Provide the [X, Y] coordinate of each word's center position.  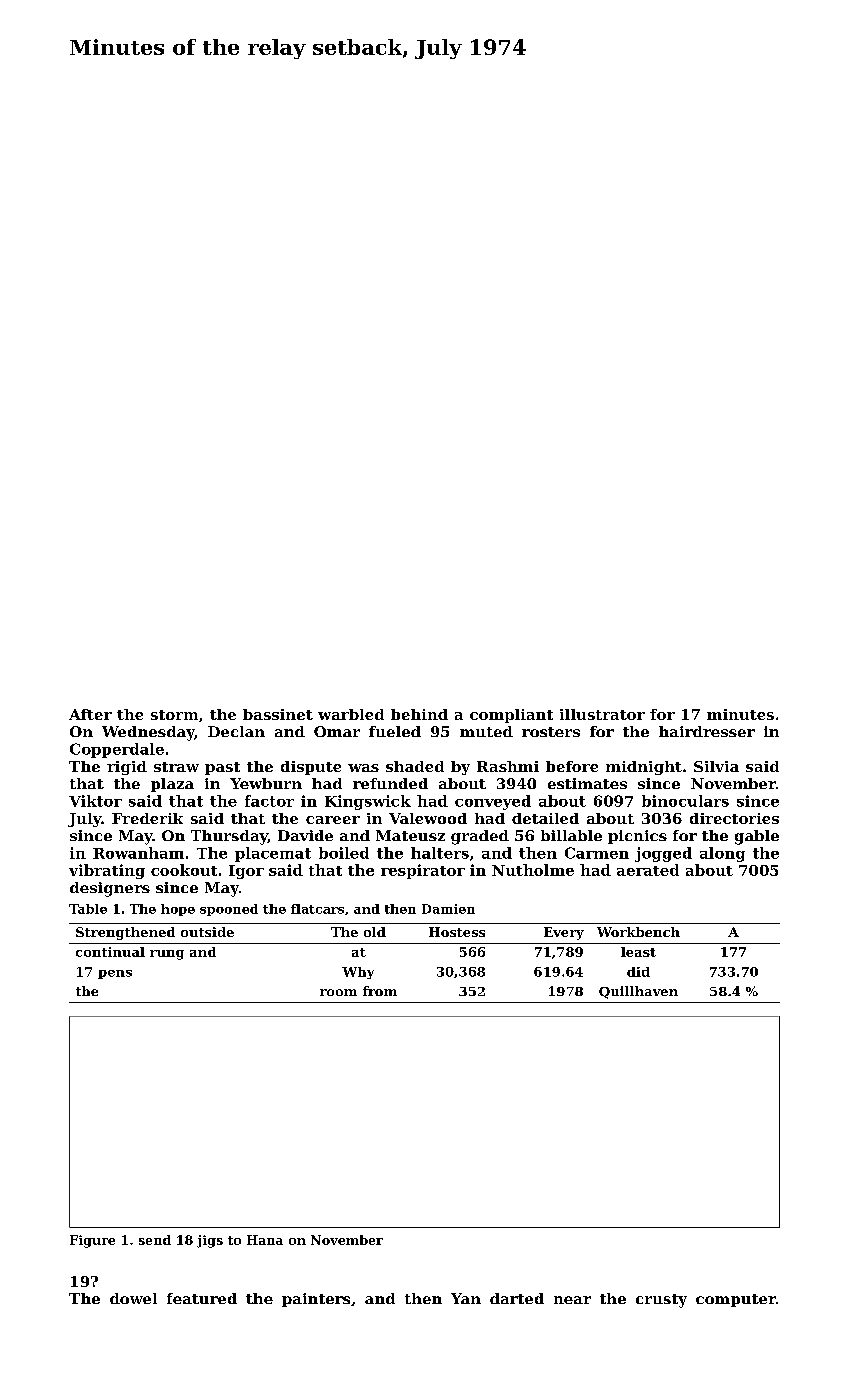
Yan [466, 1298]
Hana [265, 1240]
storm [174, 715]
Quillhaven [638, 992]
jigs [210, 1241]
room [338, 992]
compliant [511, 716]
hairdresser [707, 731]
